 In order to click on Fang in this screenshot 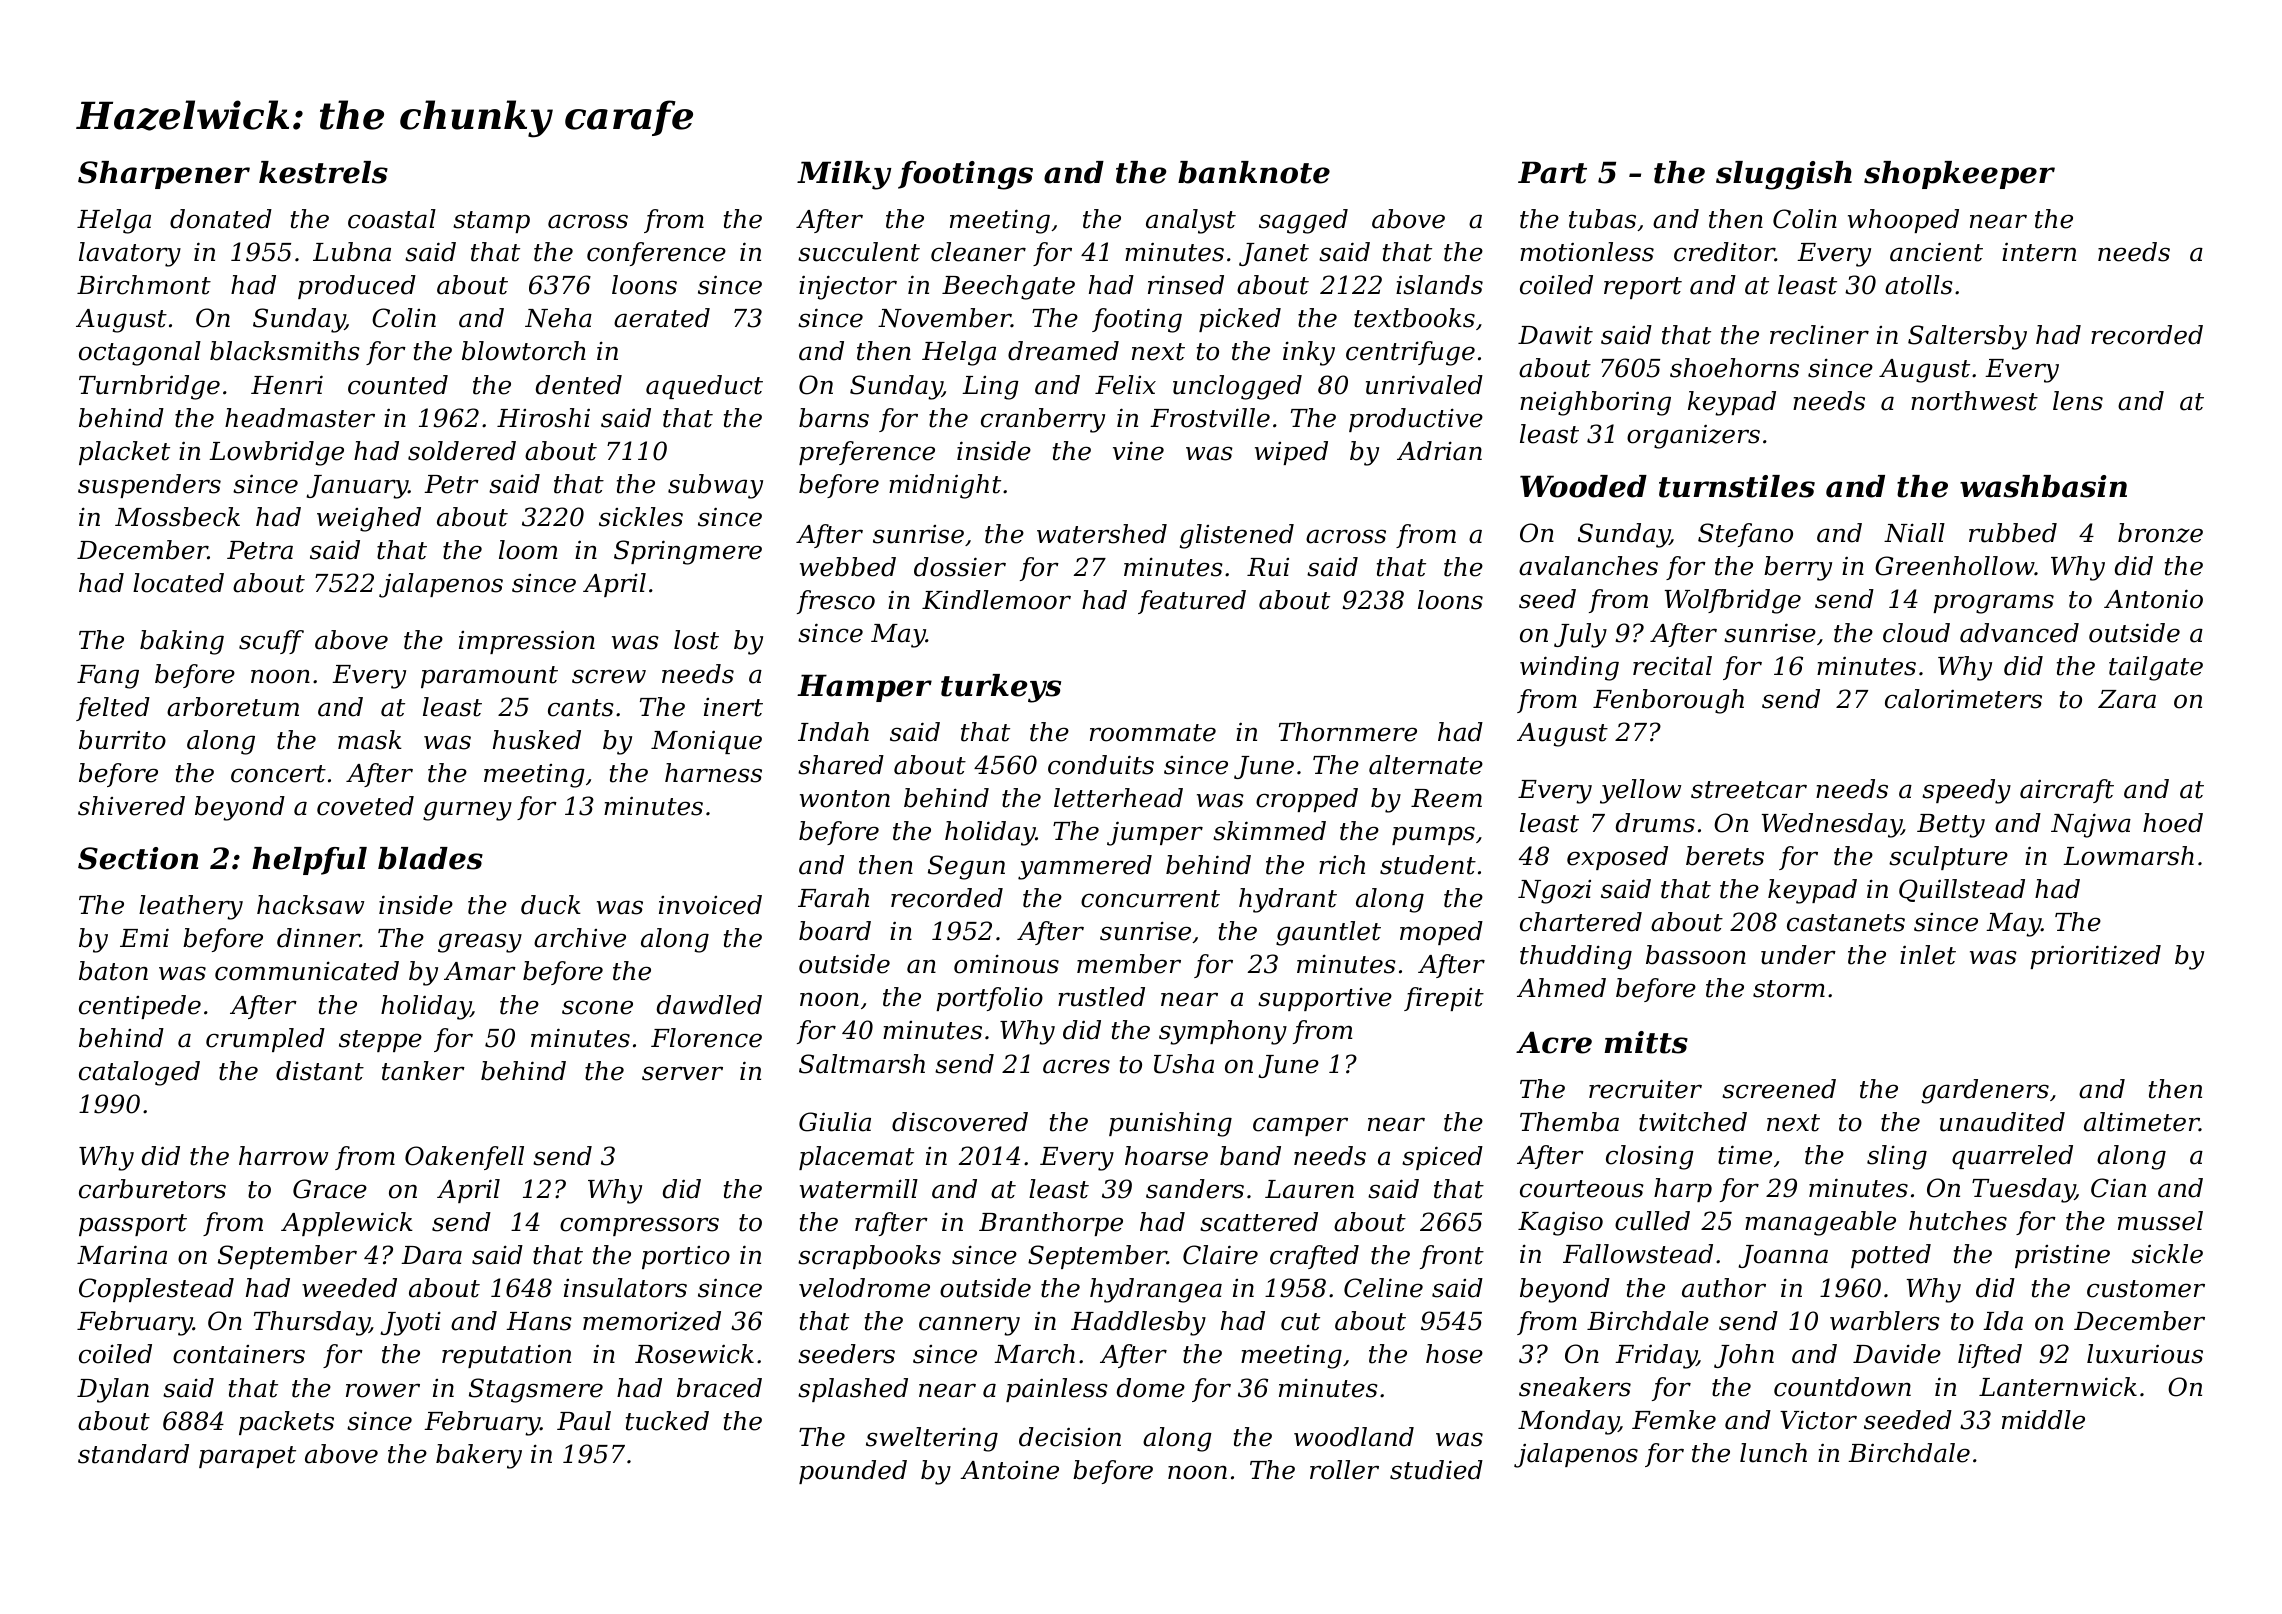, I will do `click(108, 677)`.
